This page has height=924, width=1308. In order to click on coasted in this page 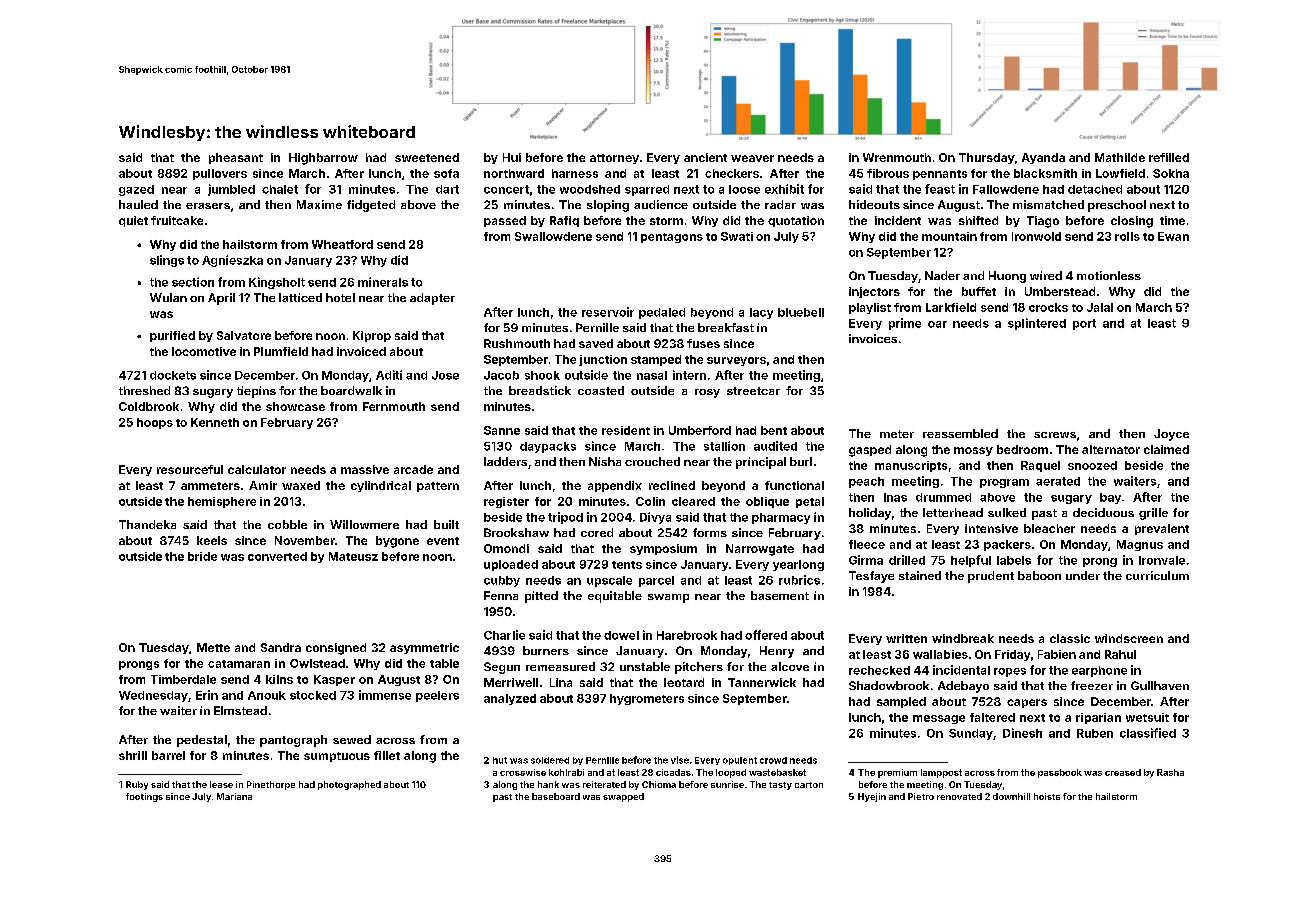, I will do `click(601, 390)`.
